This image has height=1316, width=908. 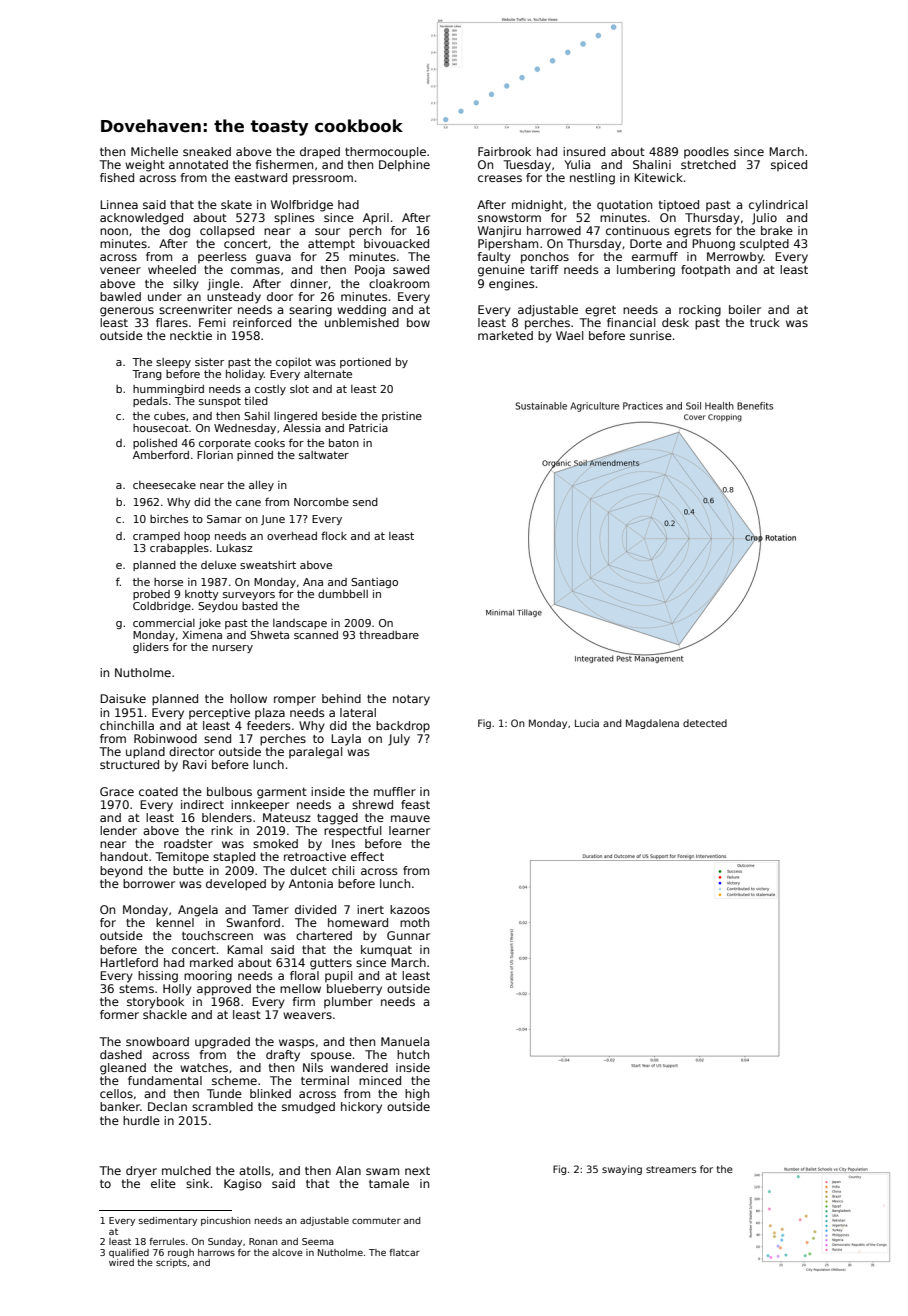 What do you see at coordinates (287, 817) in the image?
I see `Mateusz` at bounding box center [287, 817].
